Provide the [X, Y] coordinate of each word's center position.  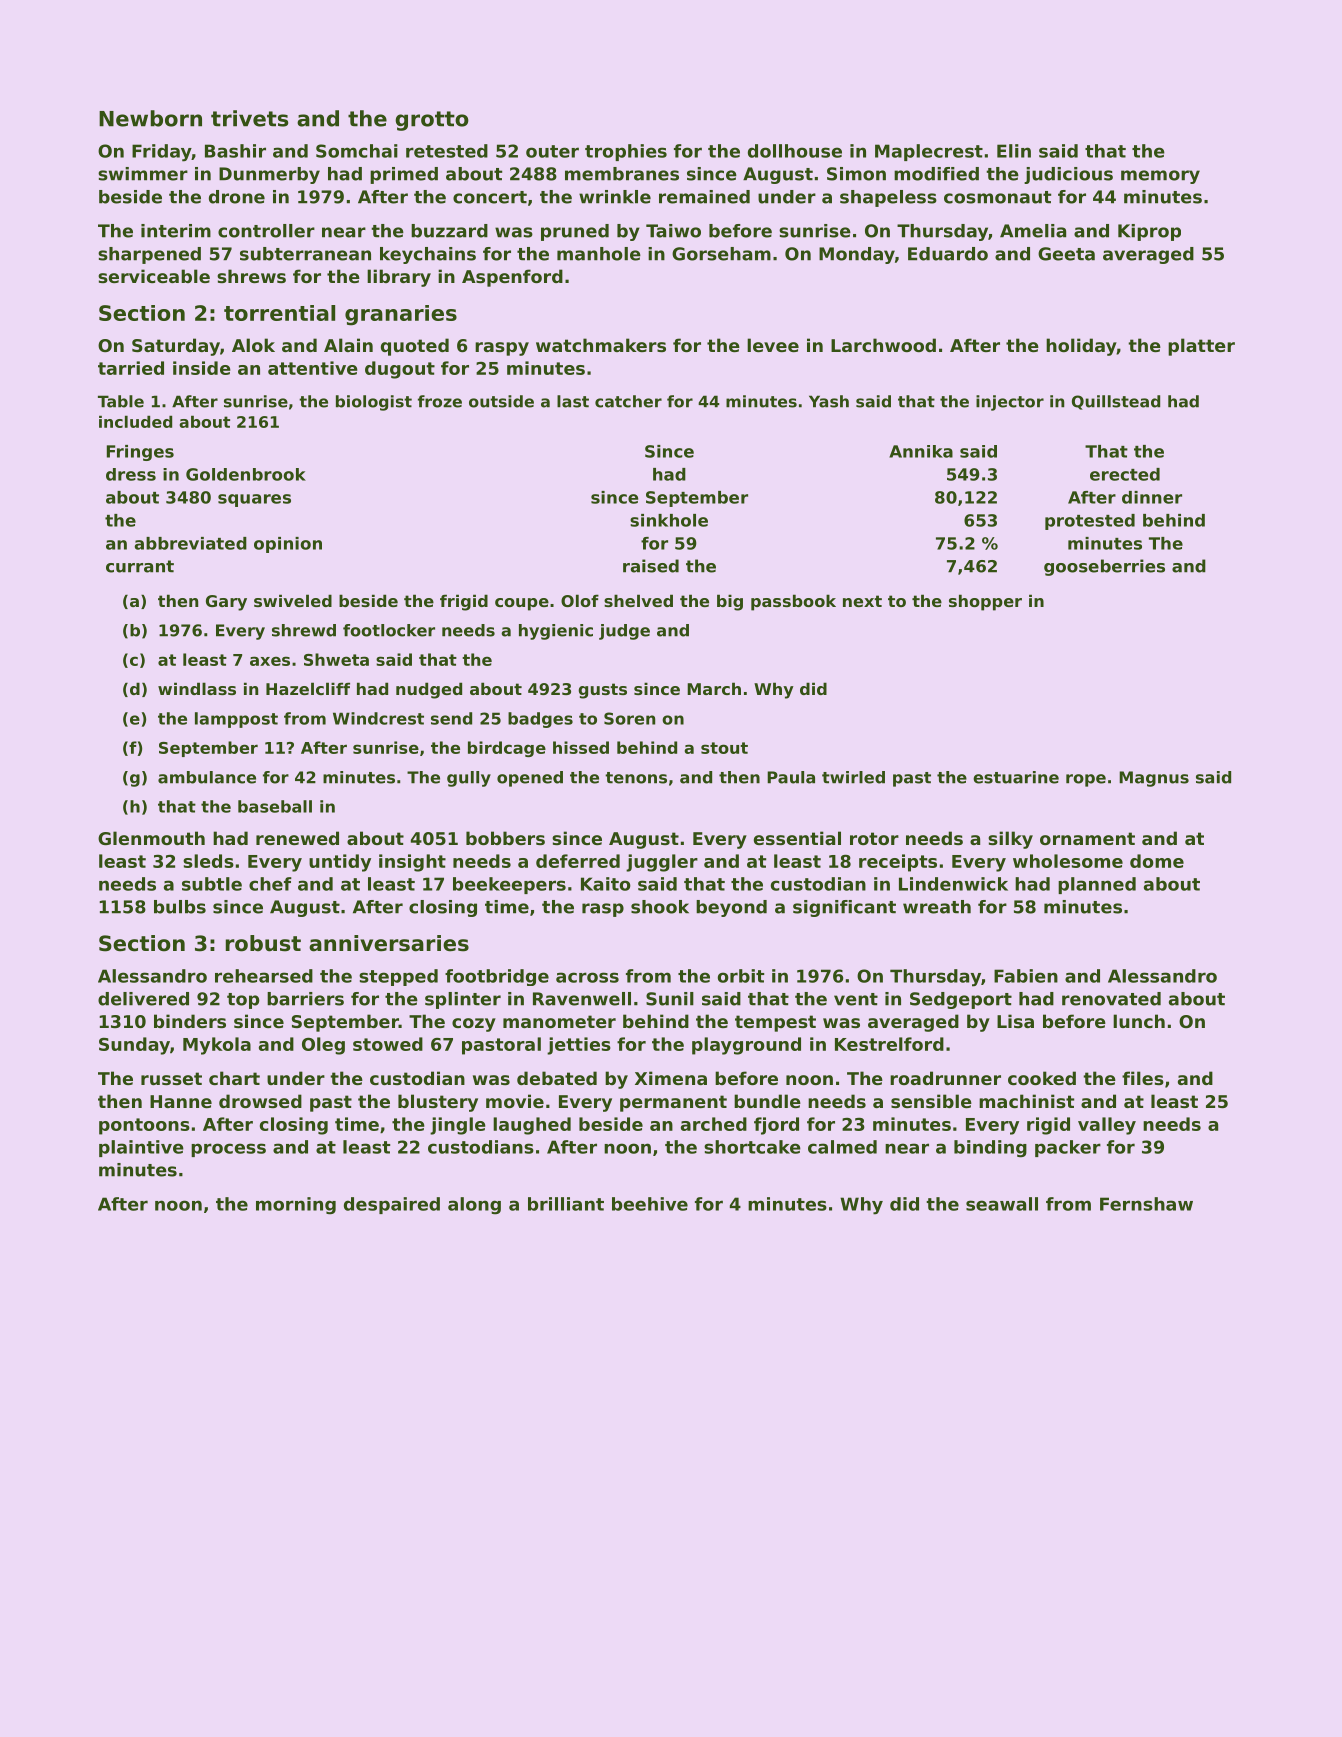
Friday [162, 153]
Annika [921, 451]
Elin [1014, 151]
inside [202, 368]
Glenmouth [151, 838]
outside [501, 401]
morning [296, 1206]
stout [724, 748]
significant [844, 908]
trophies [626, 152]
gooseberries [1104, 567]
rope [1086, 780]
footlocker [389, 630]
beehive [650, 1204]
